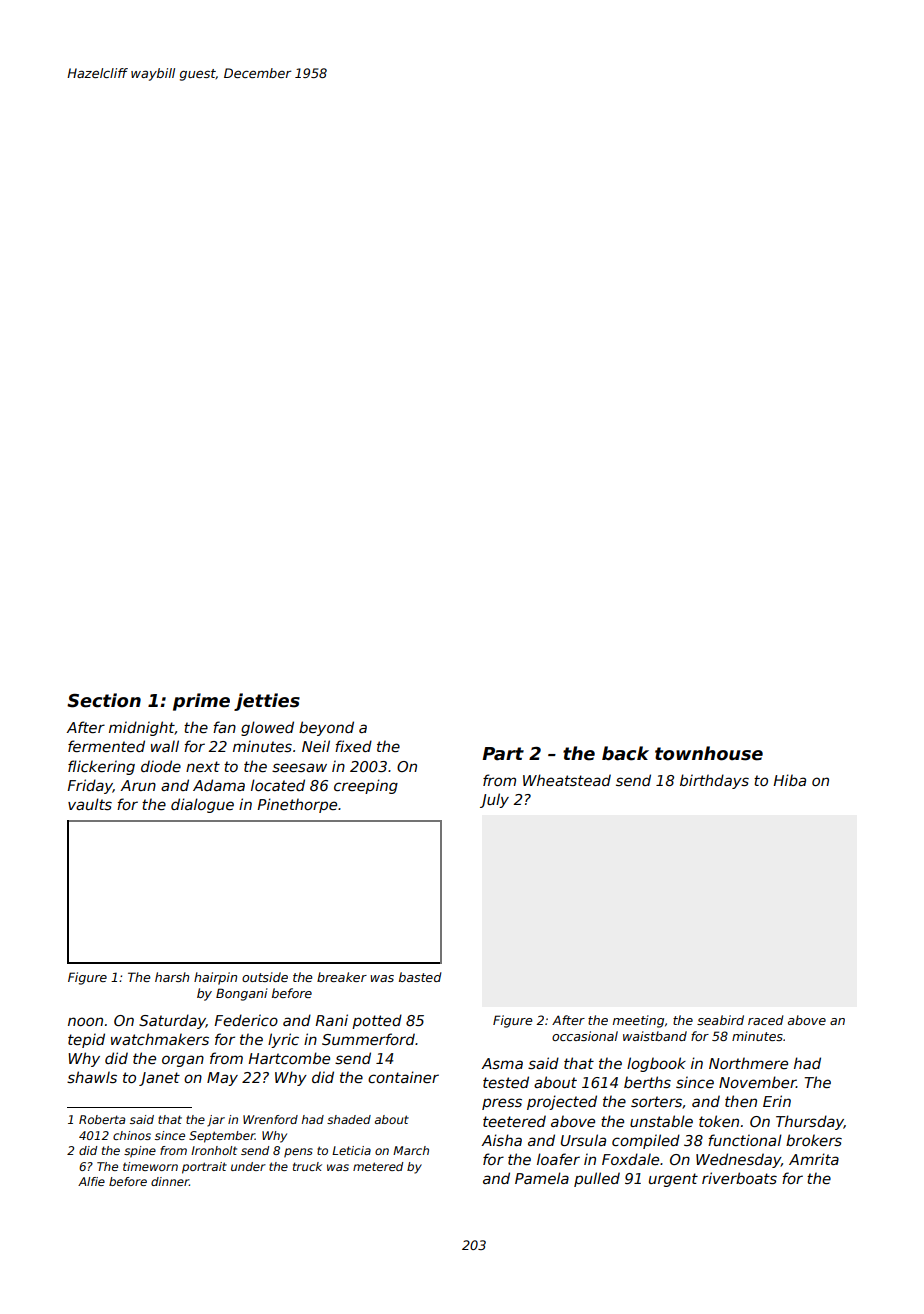 Image resolution: width=924 pixels, height=1314 pixels. I want to click on fermented, so click(106, 746).
